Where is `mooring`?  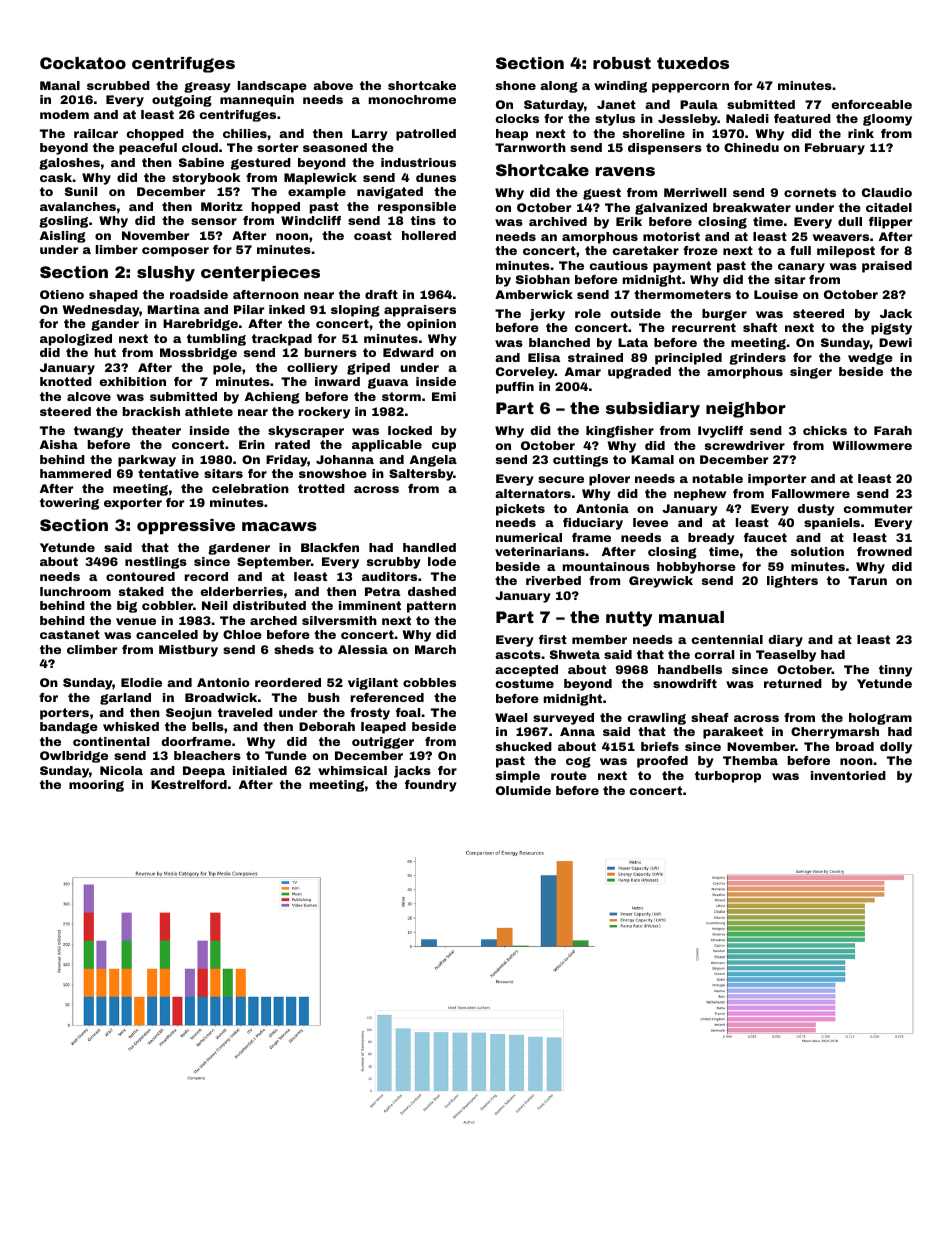
mooring is located at coordinates (96, 786).
